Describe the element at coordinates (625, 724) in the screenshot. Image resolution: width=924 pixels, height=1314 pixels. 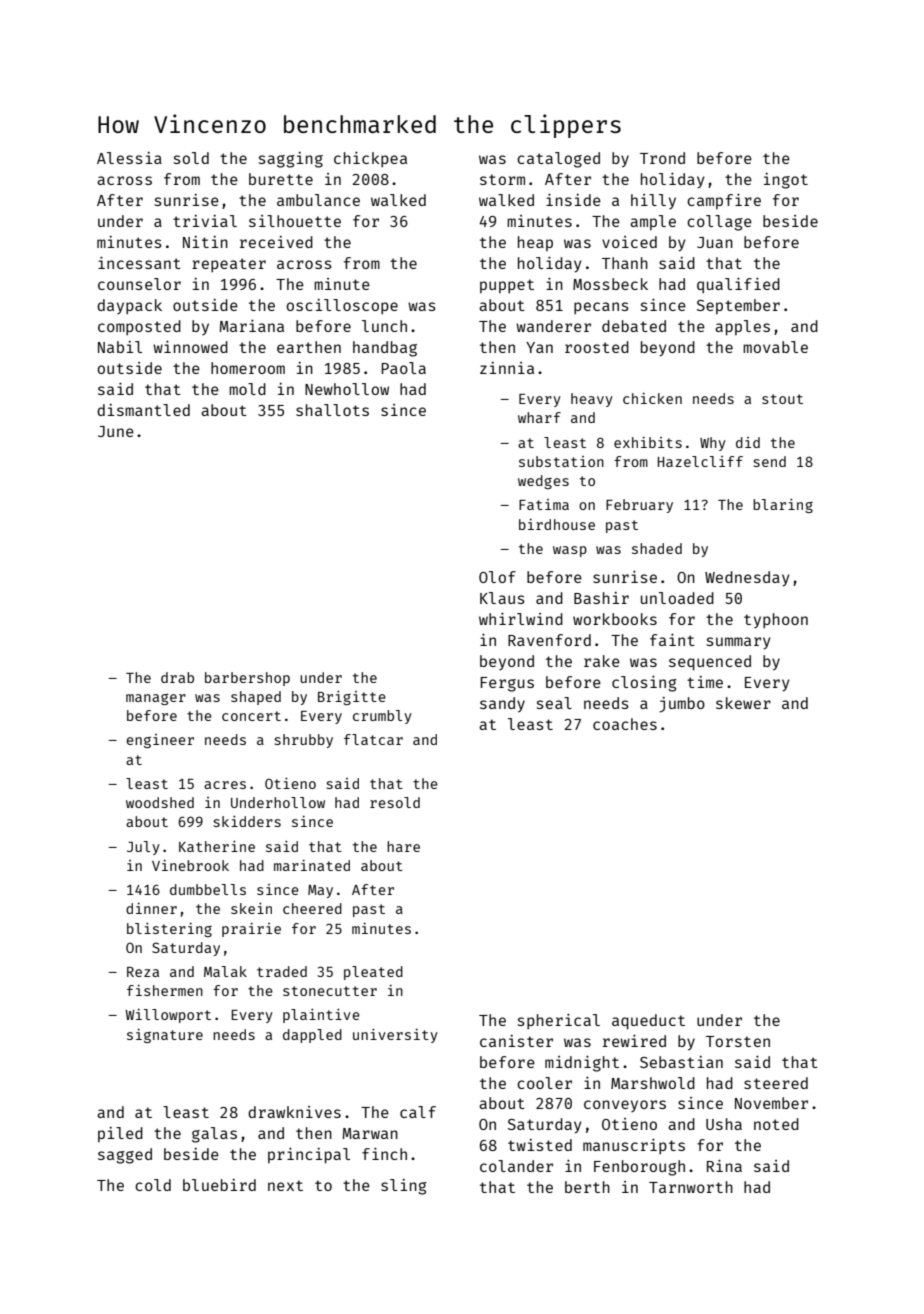
I see `coaches` at that location.
